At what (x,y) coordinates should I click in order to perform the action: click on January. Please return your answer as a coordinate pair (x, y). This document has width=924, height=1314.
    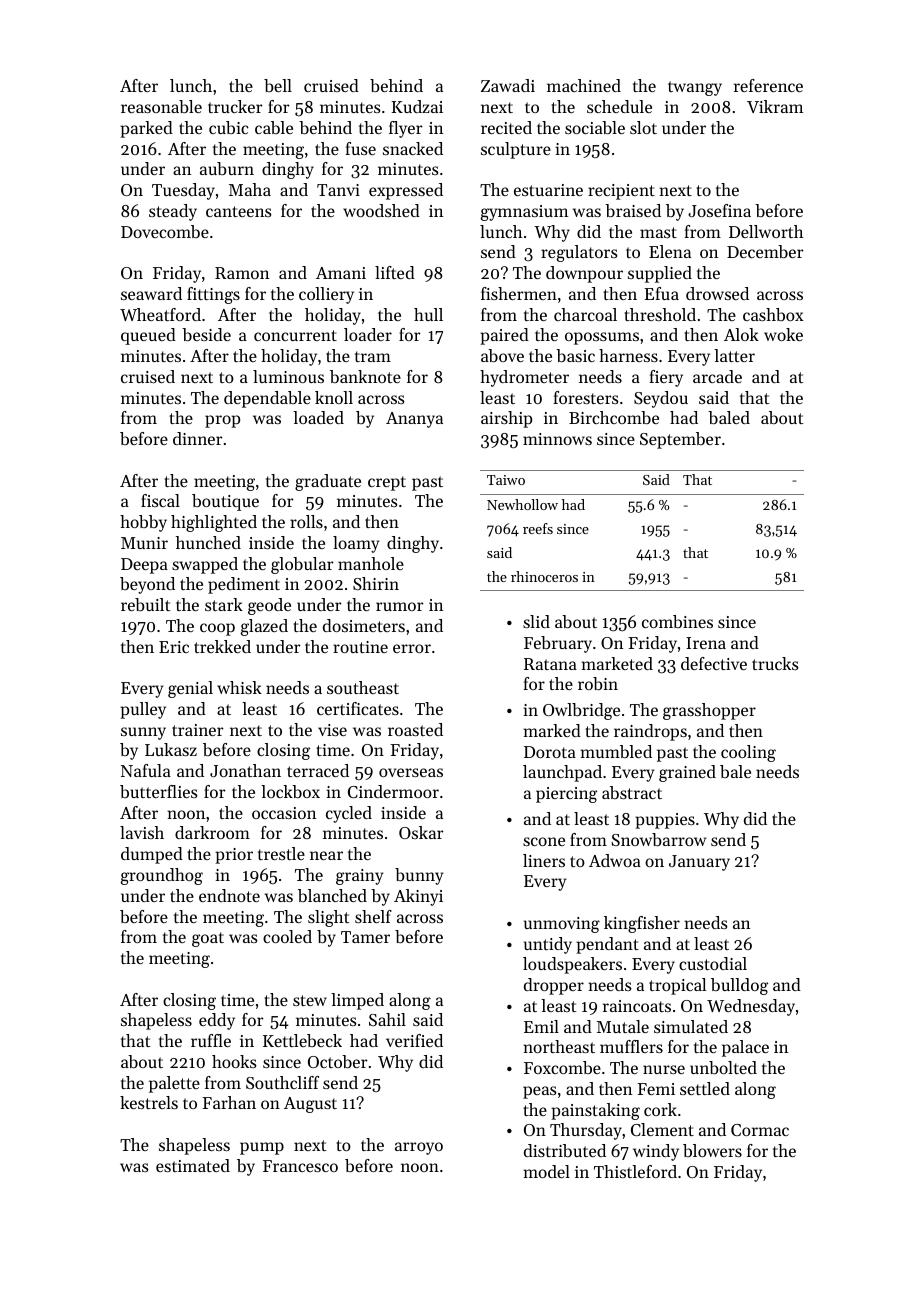
    Looking at the image, I should click on (699, 863).
